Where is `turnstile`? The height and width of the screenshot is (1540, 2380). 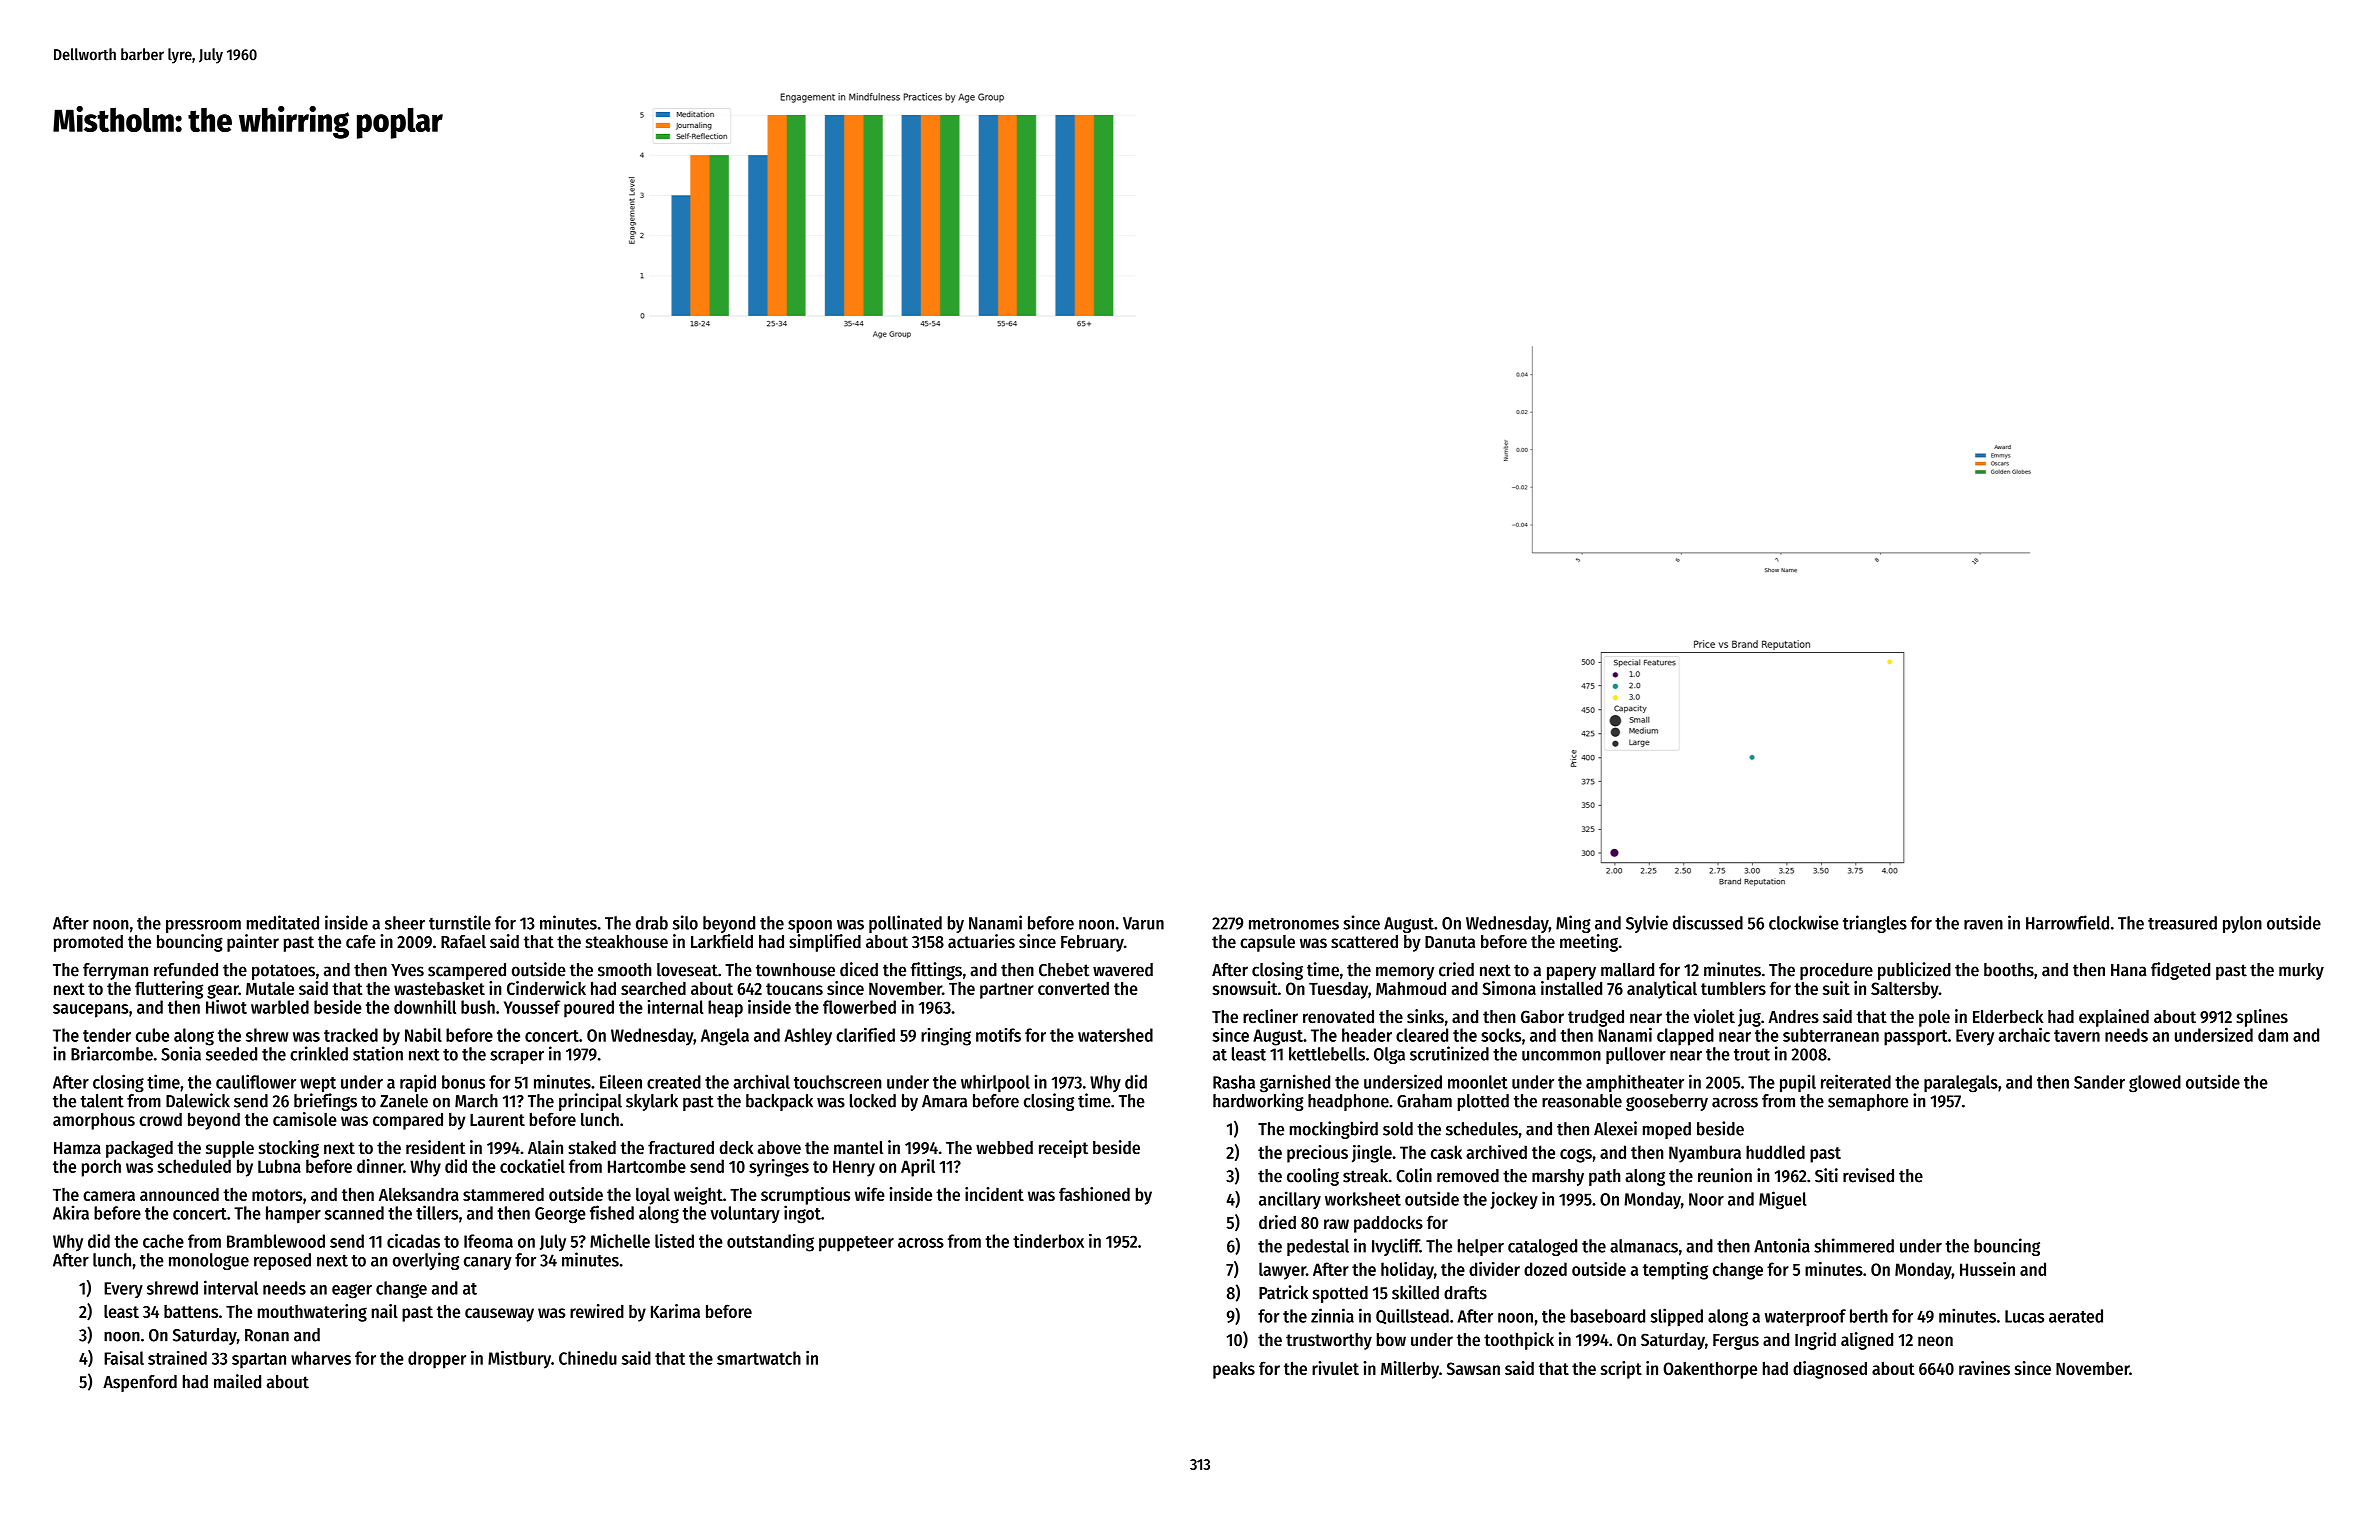
turnstile is located at coordinates (460, 922).
